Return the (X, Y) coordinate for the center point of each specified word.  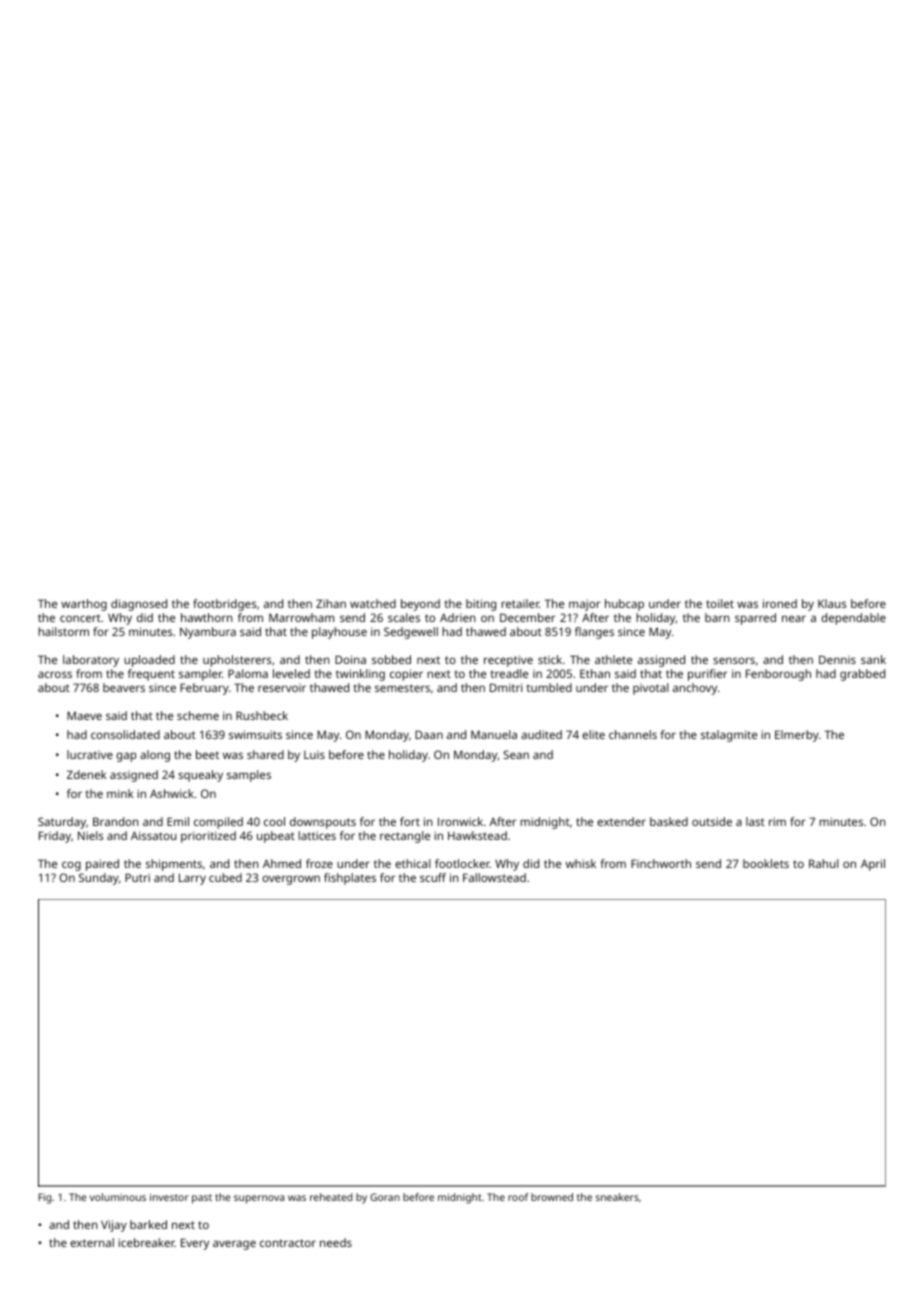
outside (712, 821)
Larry (192, 879)
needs (336, 1242)
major (584, 605)
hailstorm (63, 631)
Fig (44, 1198)
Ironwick (460, 821)
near (794, 618)
